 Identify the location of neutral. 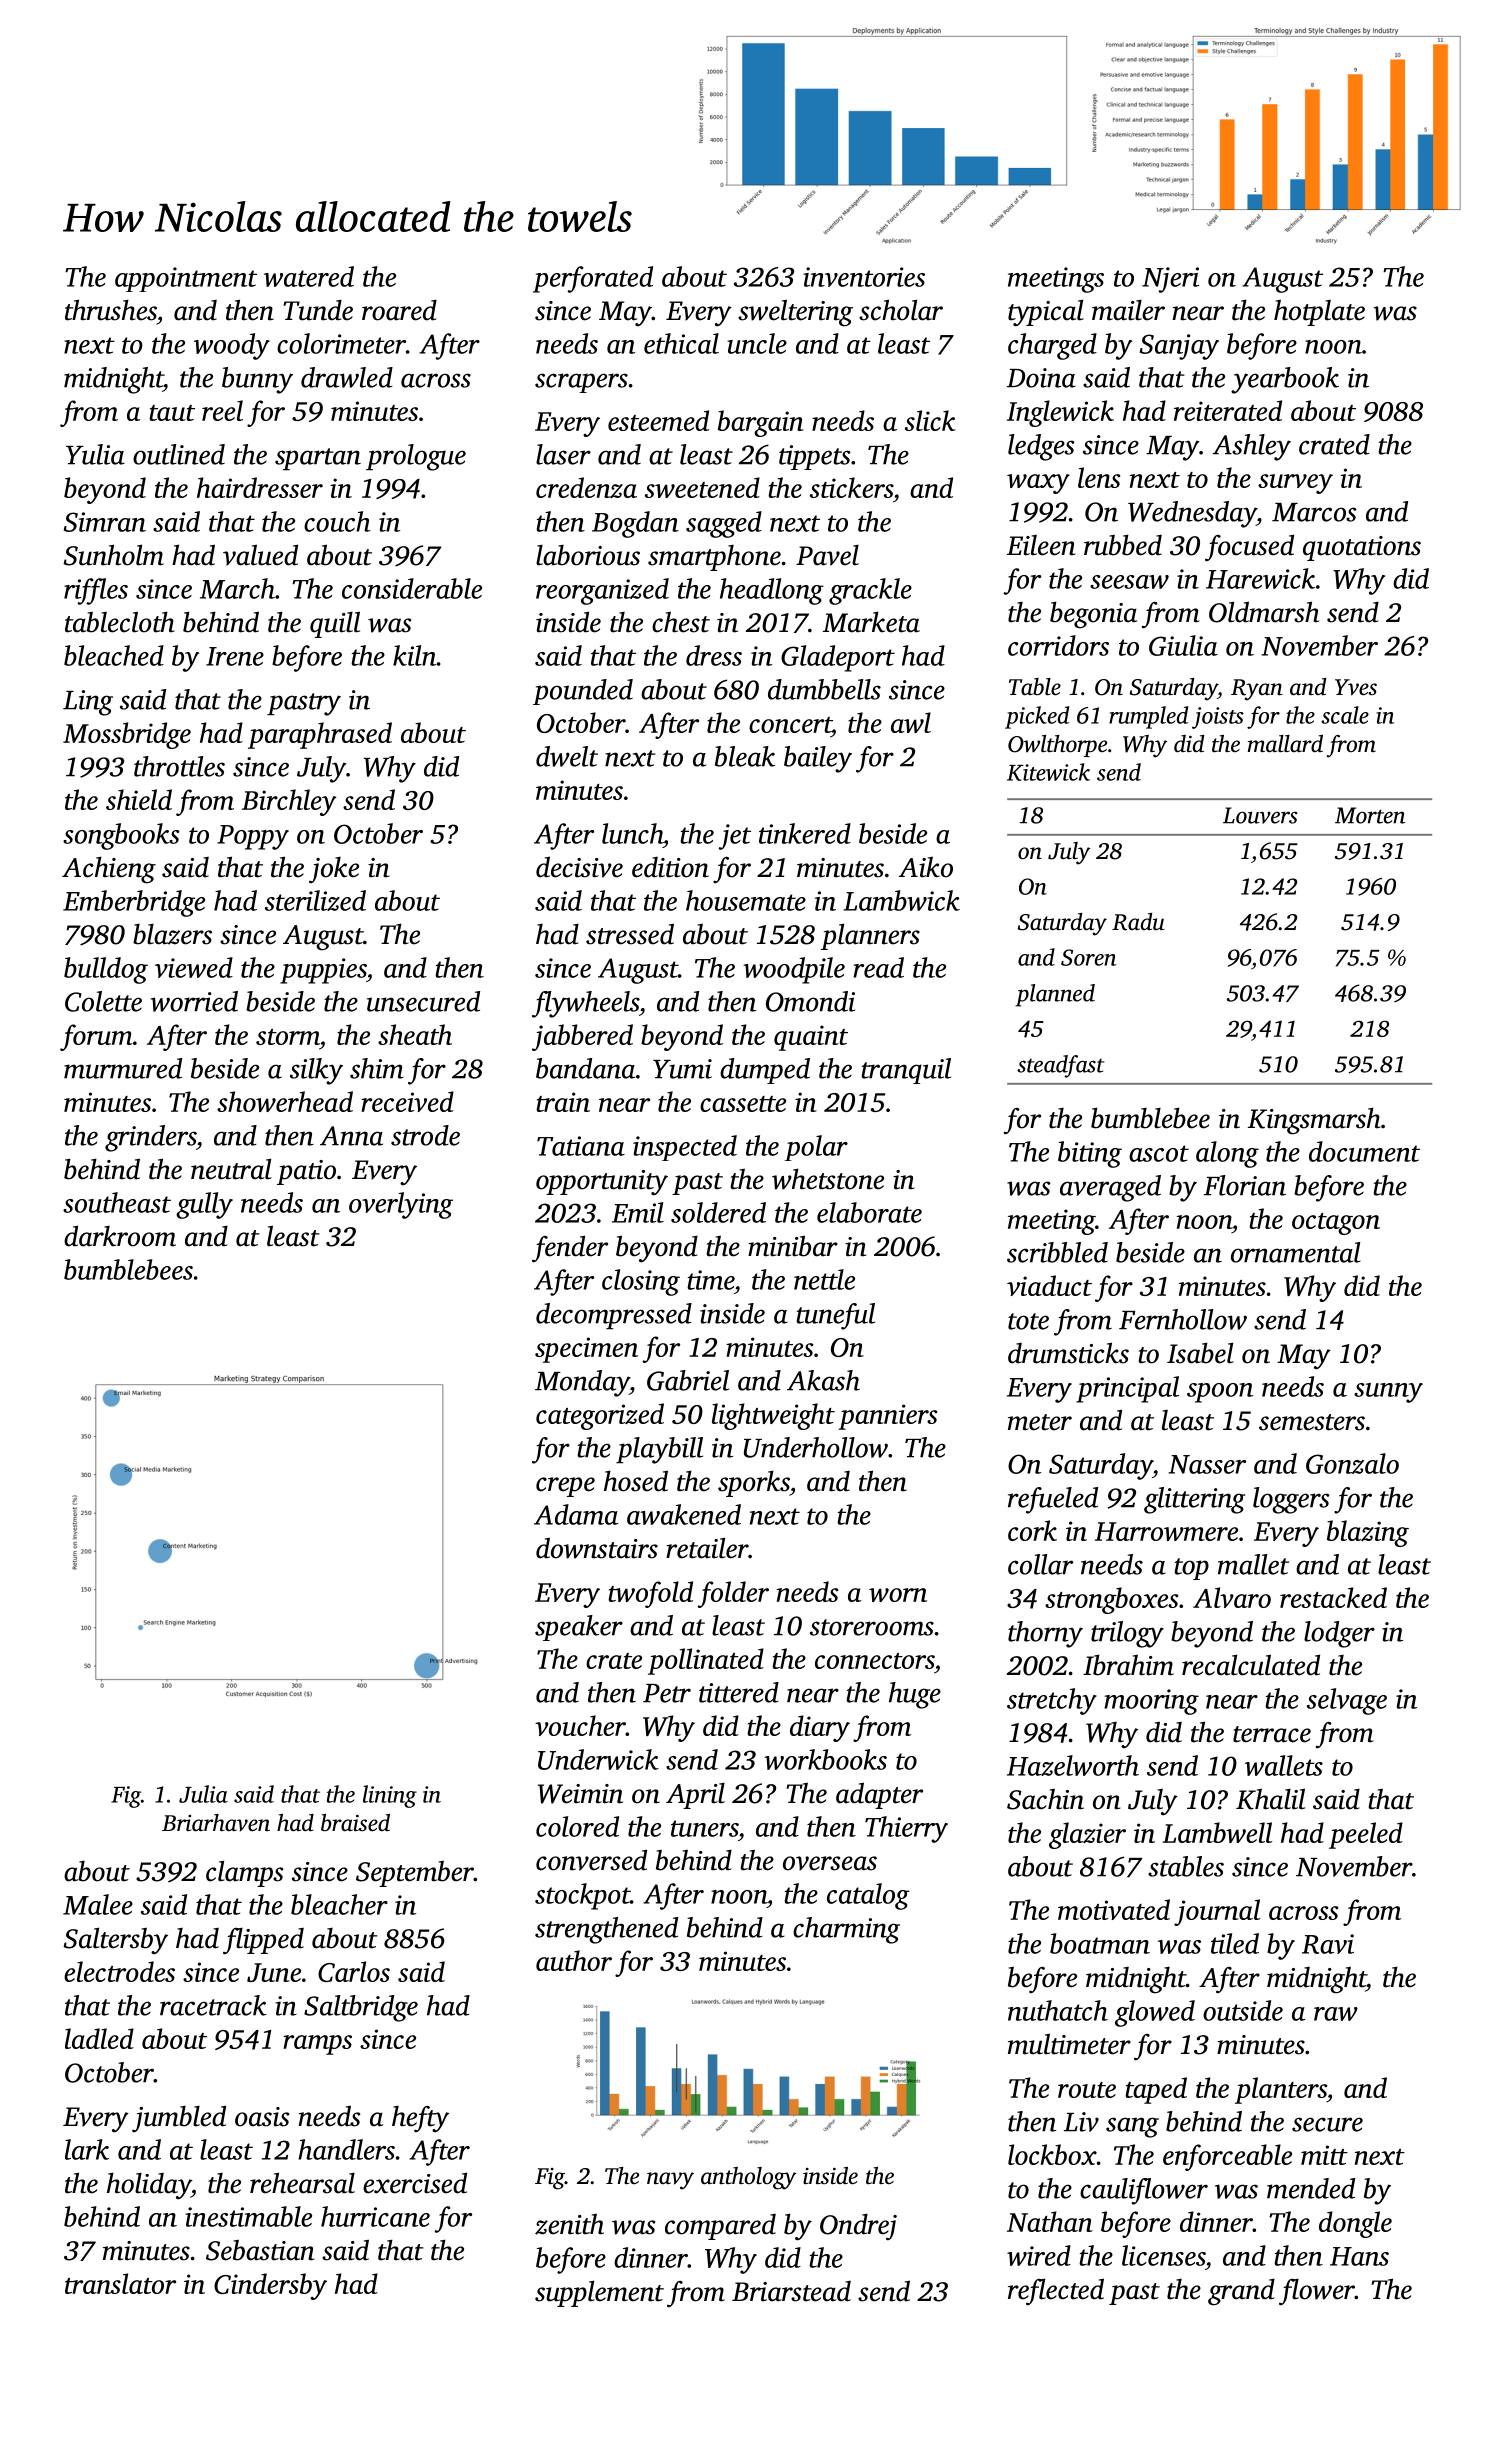
(231, 1169).
